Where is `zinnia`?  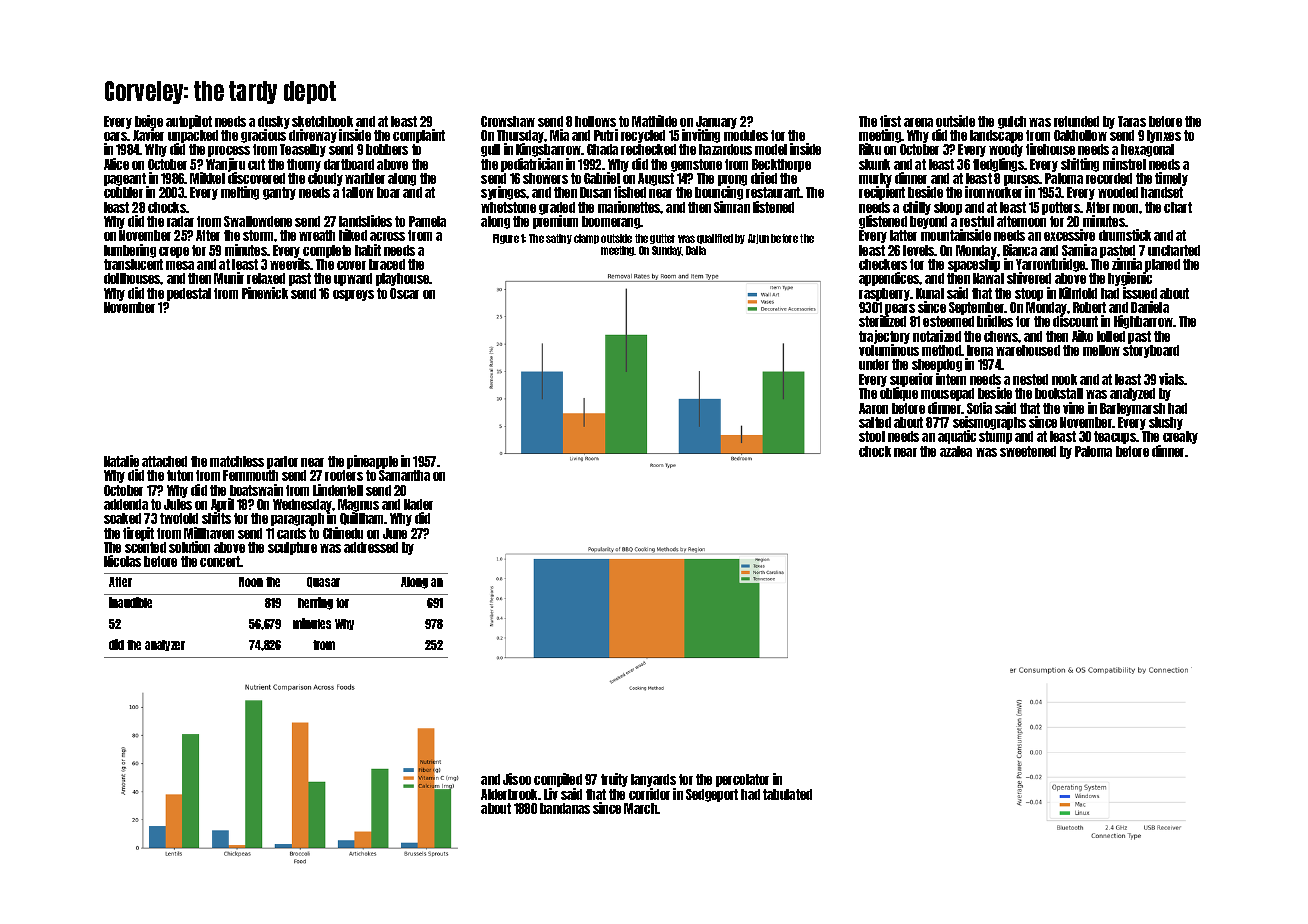 zinnia is located at coordinates (1127, 264).
